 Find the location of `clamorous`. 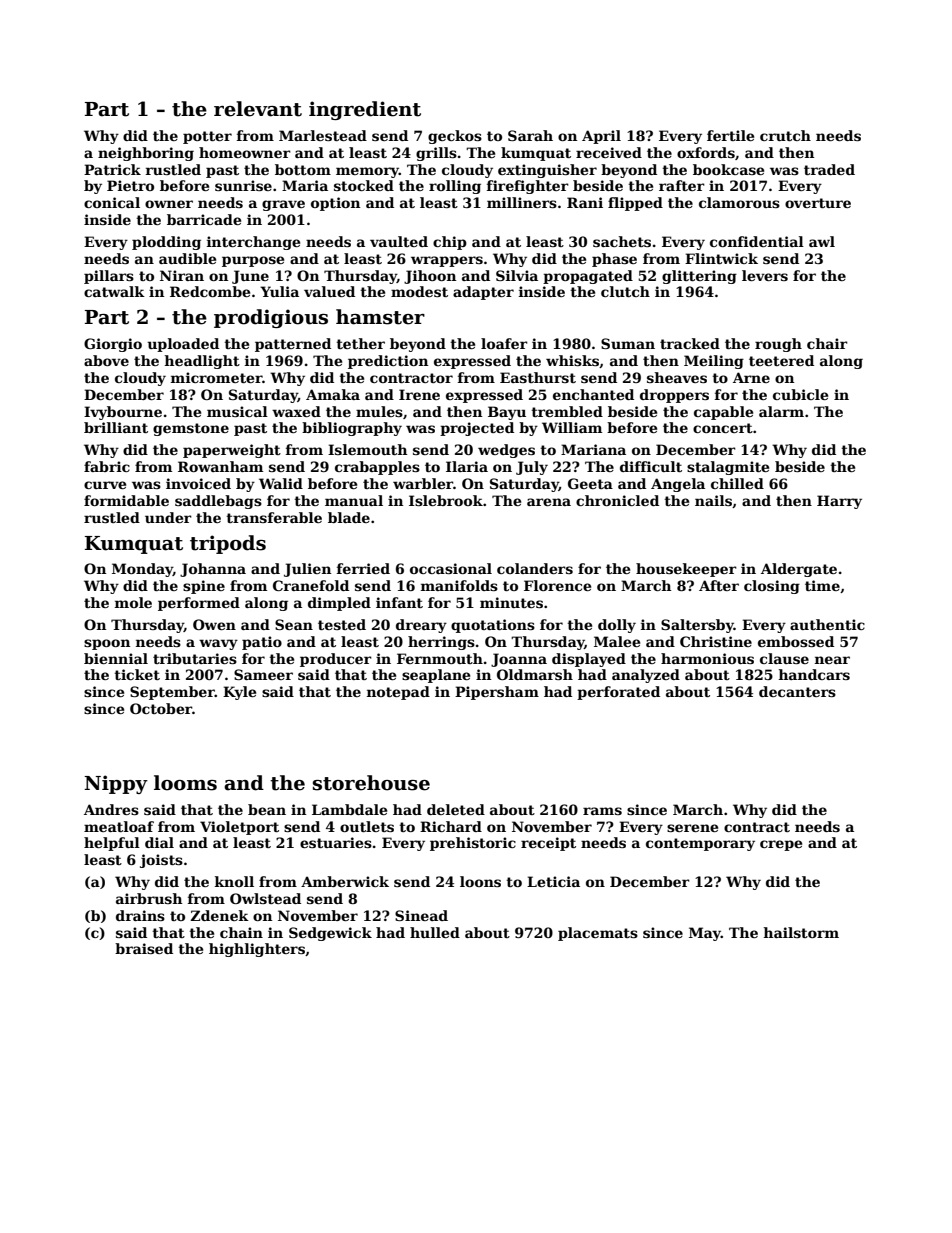

clamorous is located at coordinates (739, 202).
